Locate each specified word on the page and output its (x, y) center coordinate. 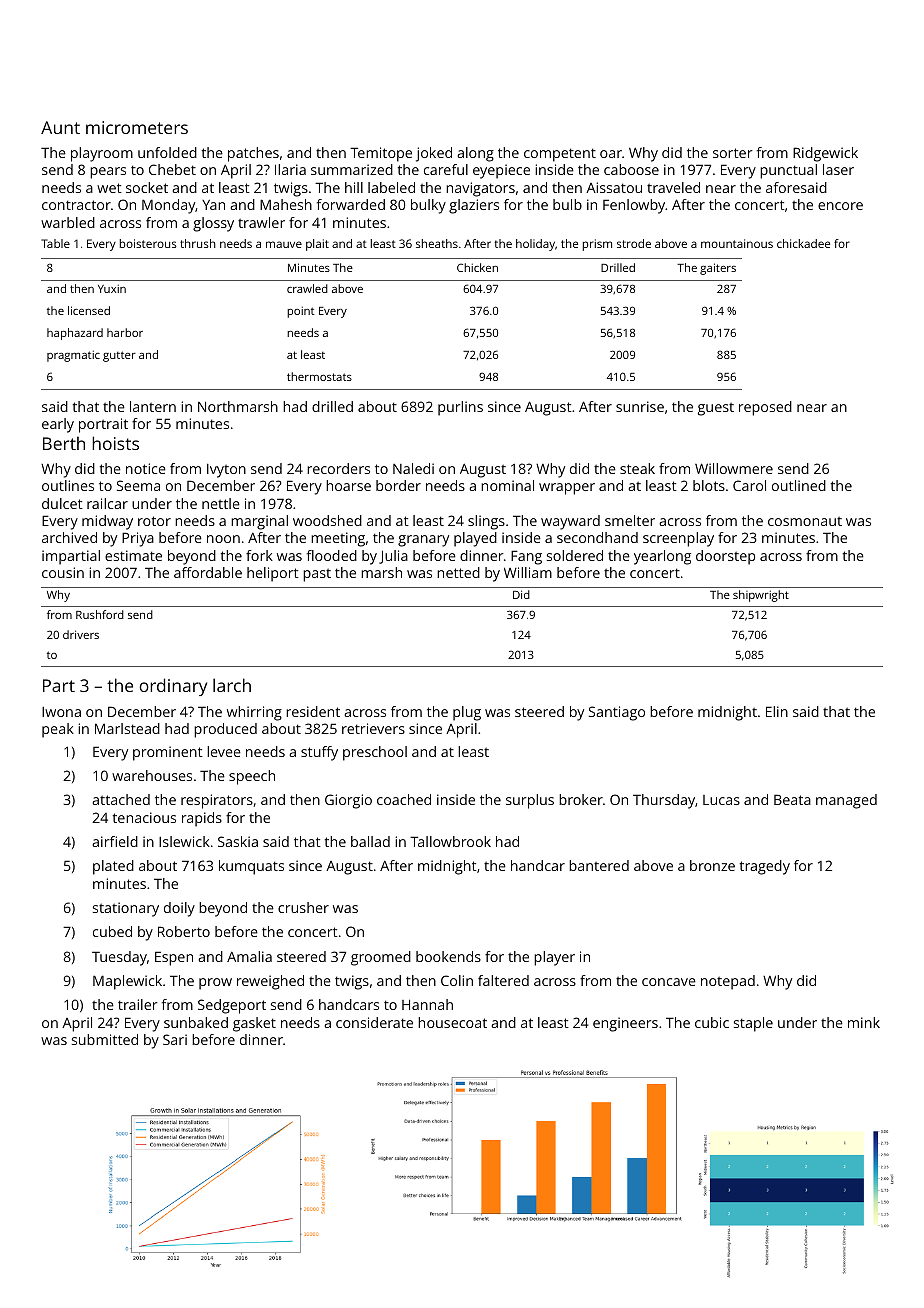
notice (146, 468)
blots (709, 485)
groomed (381, 958)
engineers (625, 1024)
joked (434, 154)
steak (637, 468)
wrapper (567, 489)
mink (864, 1022)
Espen (174, 958)
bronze (712, 865)
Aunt (60, 127)
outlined (799, 485)
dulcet (62, 503)
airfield (115, 841)
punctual (788, 171)
